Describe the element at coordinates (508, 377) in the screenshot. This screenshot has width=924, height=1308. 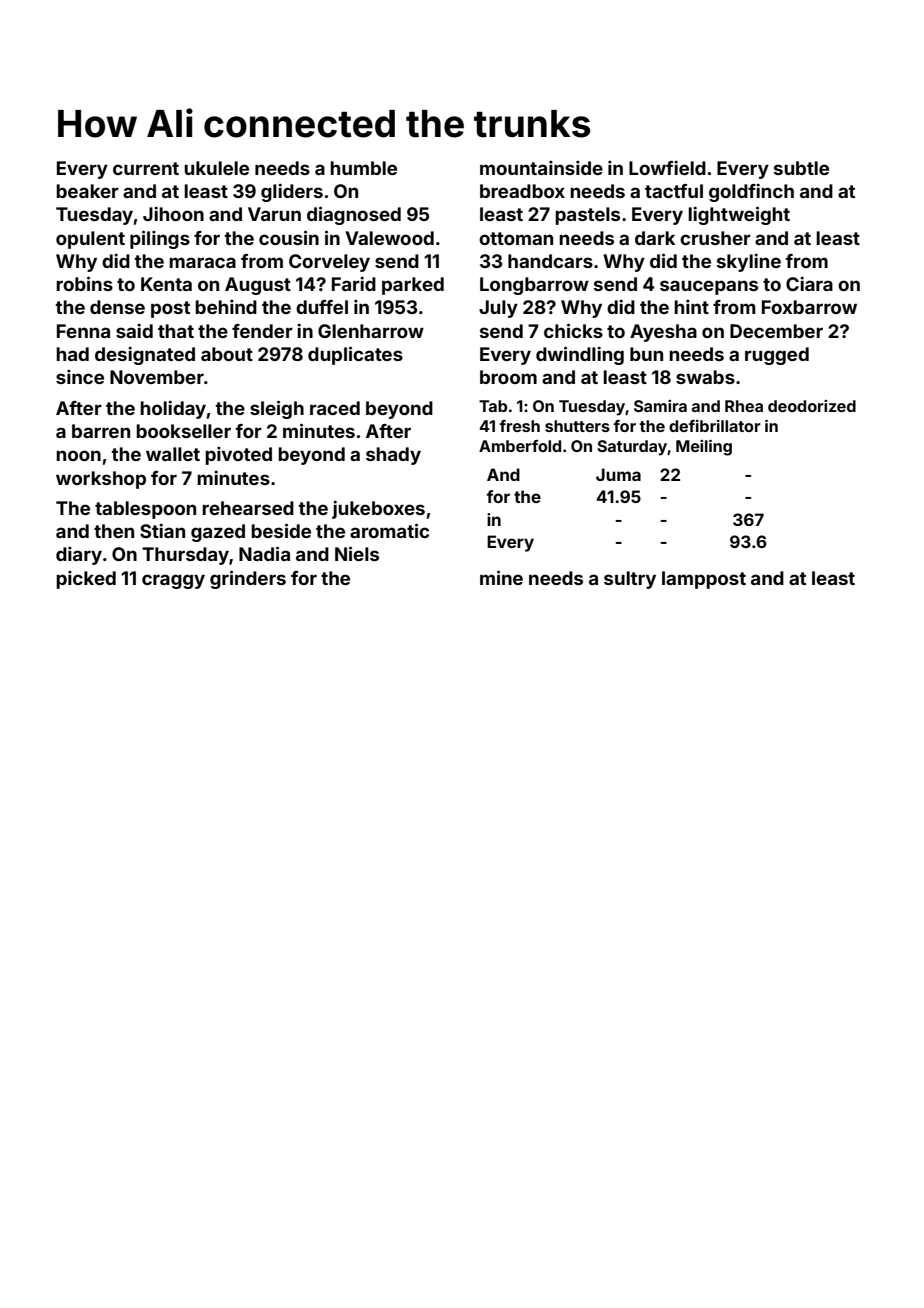
I see `broom` at that location.
